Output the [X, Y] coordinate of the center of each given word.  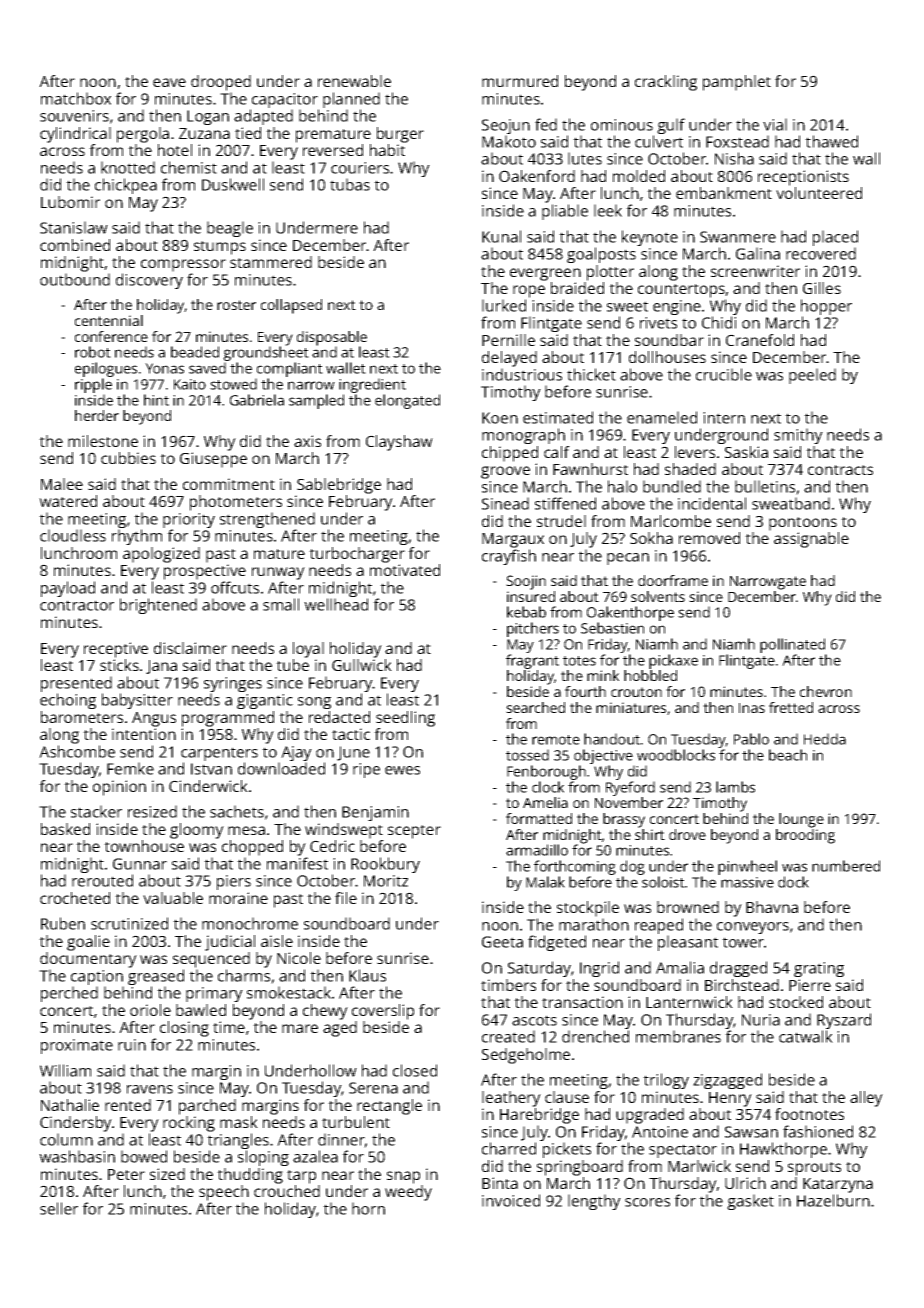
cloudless [73, 535]
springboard [580, 1168]
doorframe [673, 580]
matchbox [76, 98]
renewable [354, 81]
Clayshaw [399, 443]
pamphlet [737, 83]
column [66, 1139]
